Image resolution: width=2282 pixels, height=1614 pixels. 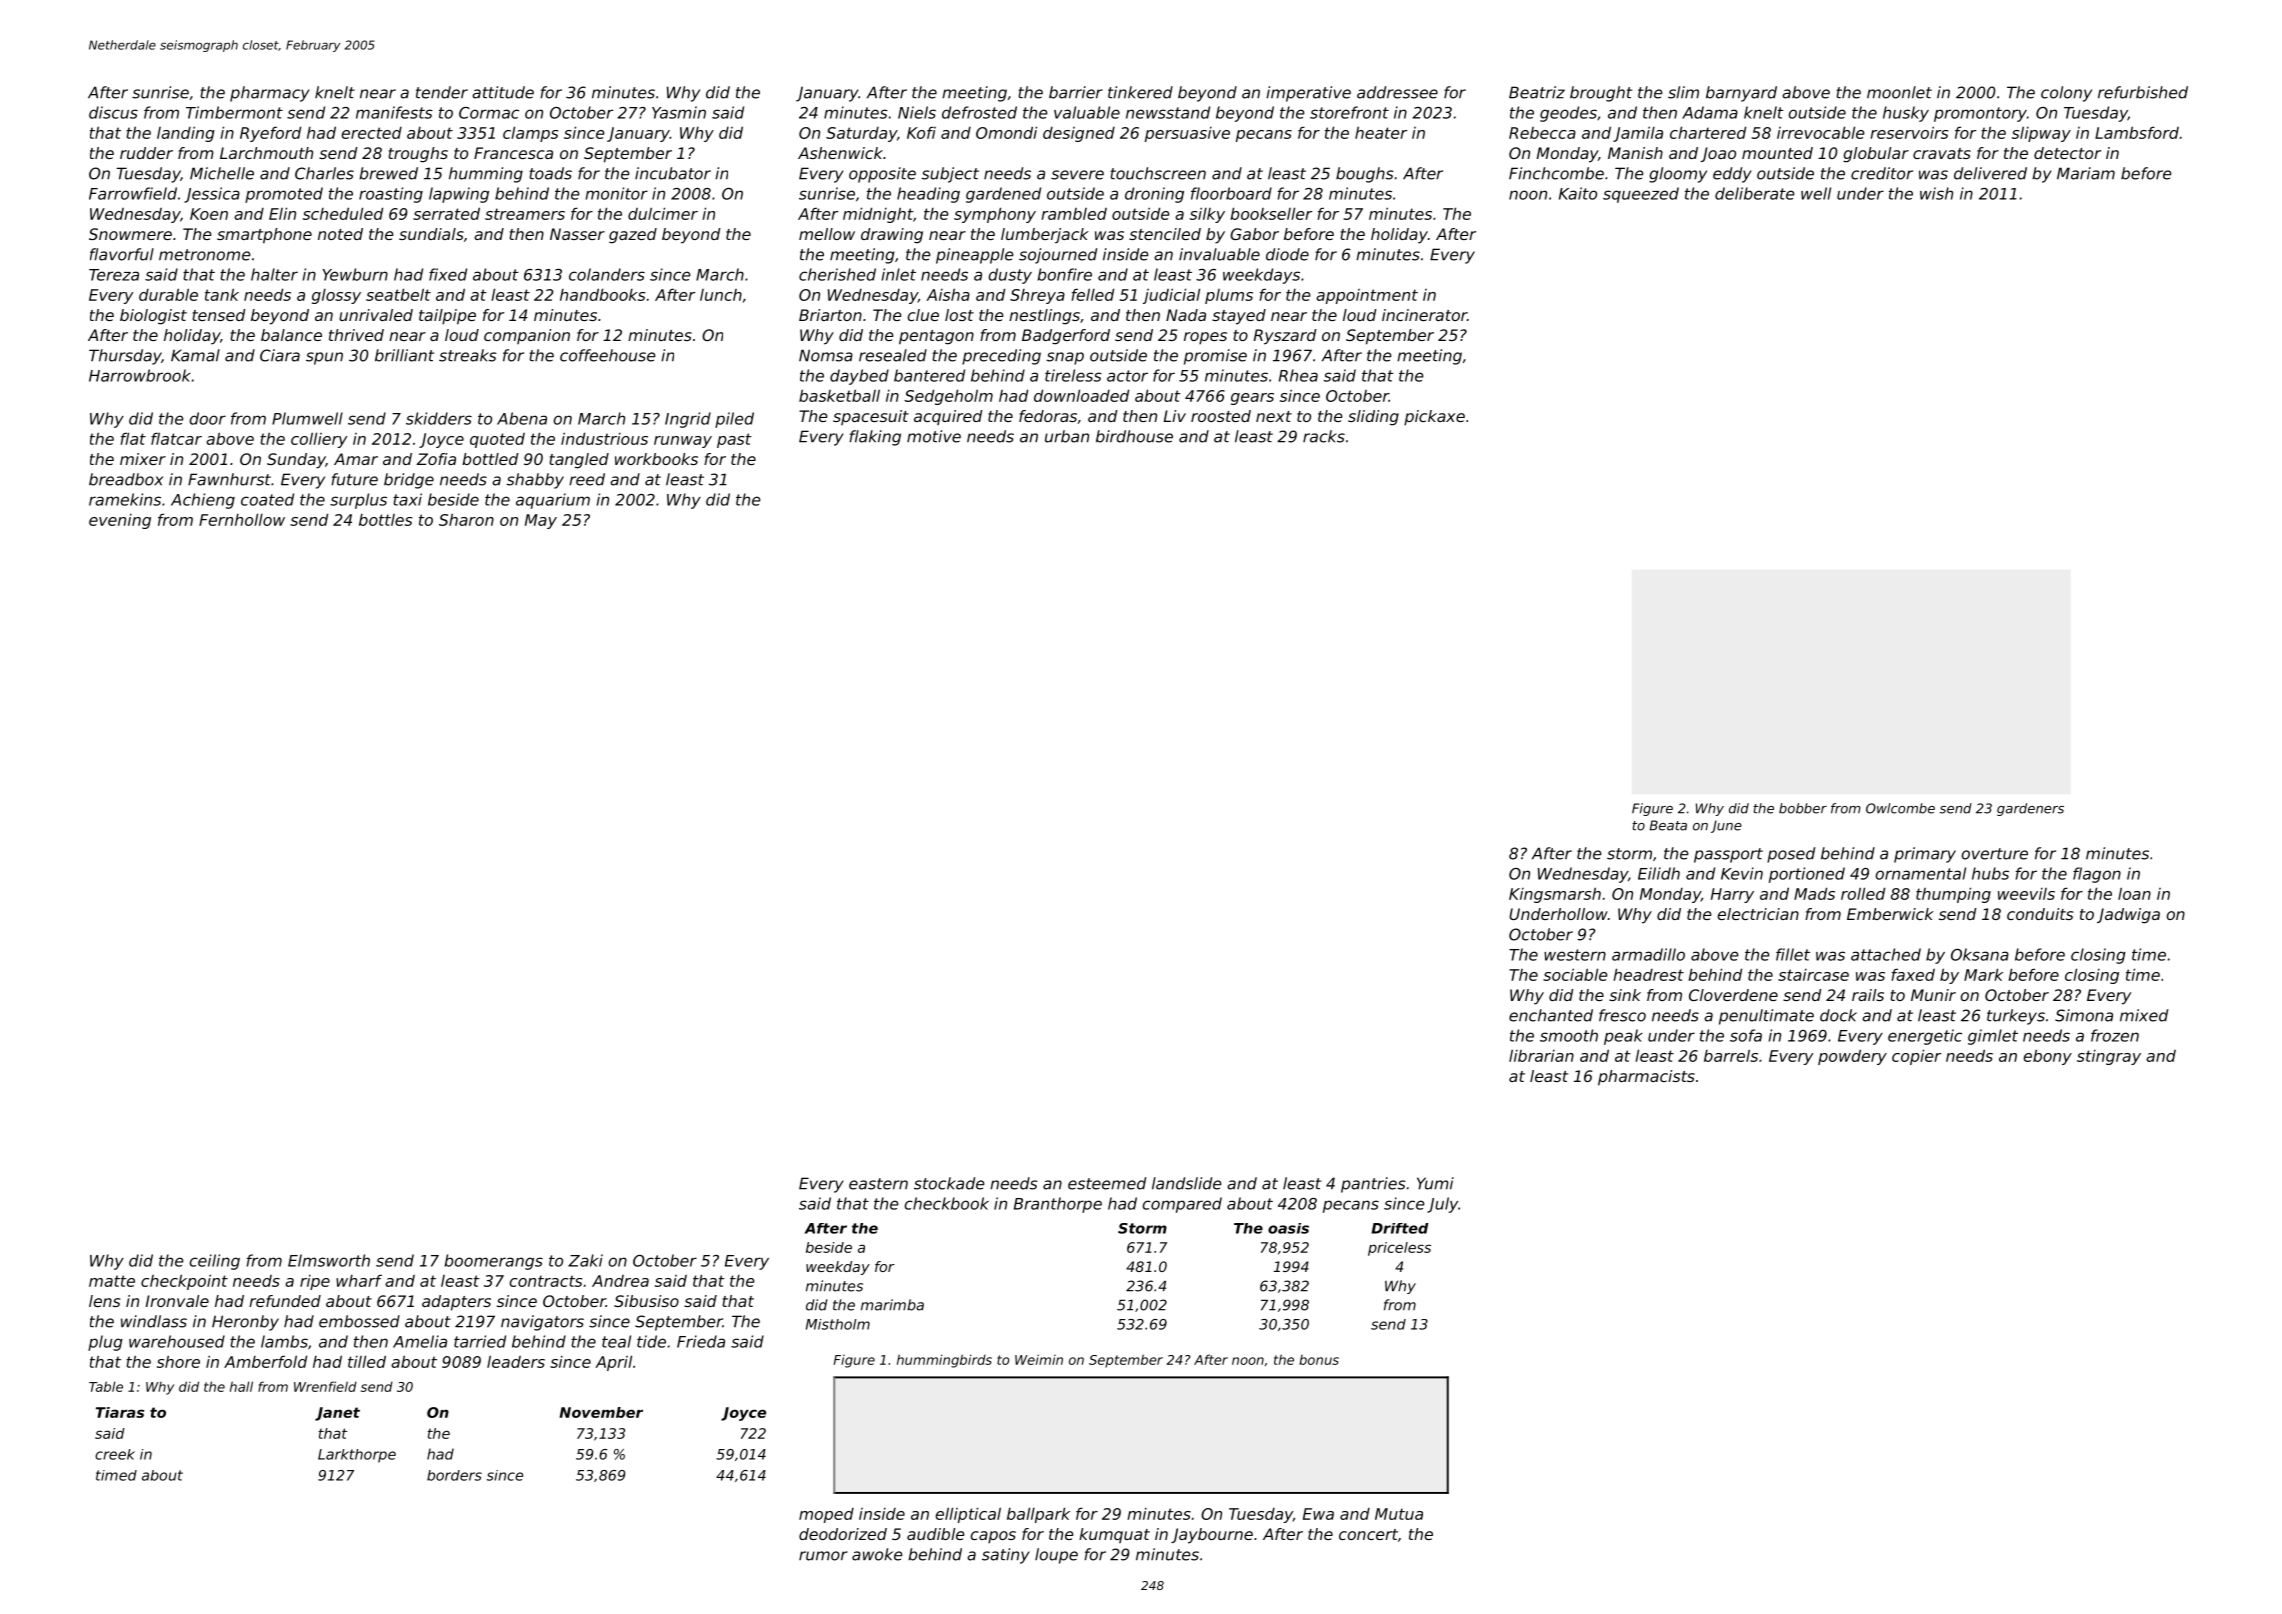 I want to click on wish, so click(x=1936, y=193).
